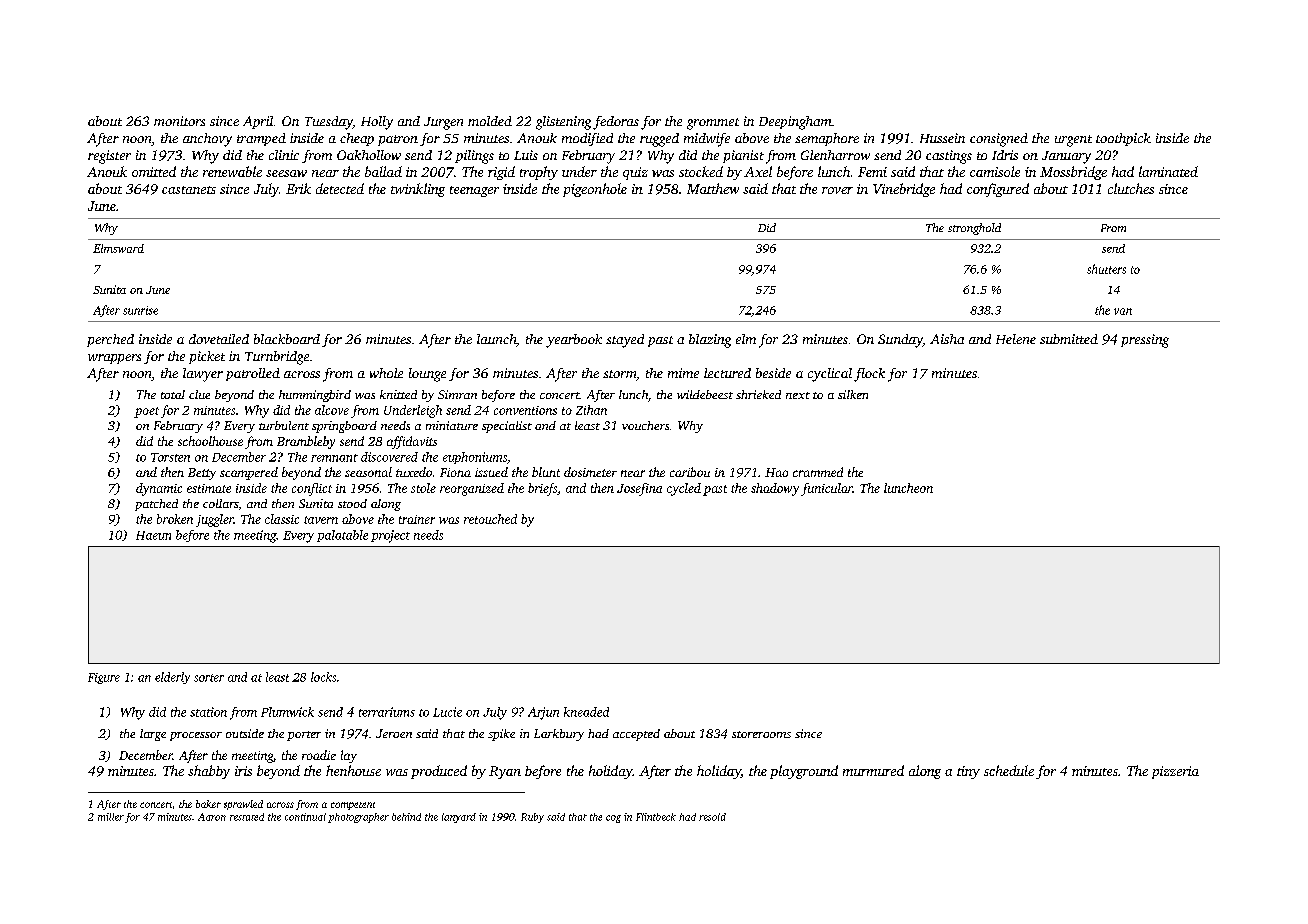  Describe the element at coordinates (243, 771) in the screenshot. I see `iris` at that location.
